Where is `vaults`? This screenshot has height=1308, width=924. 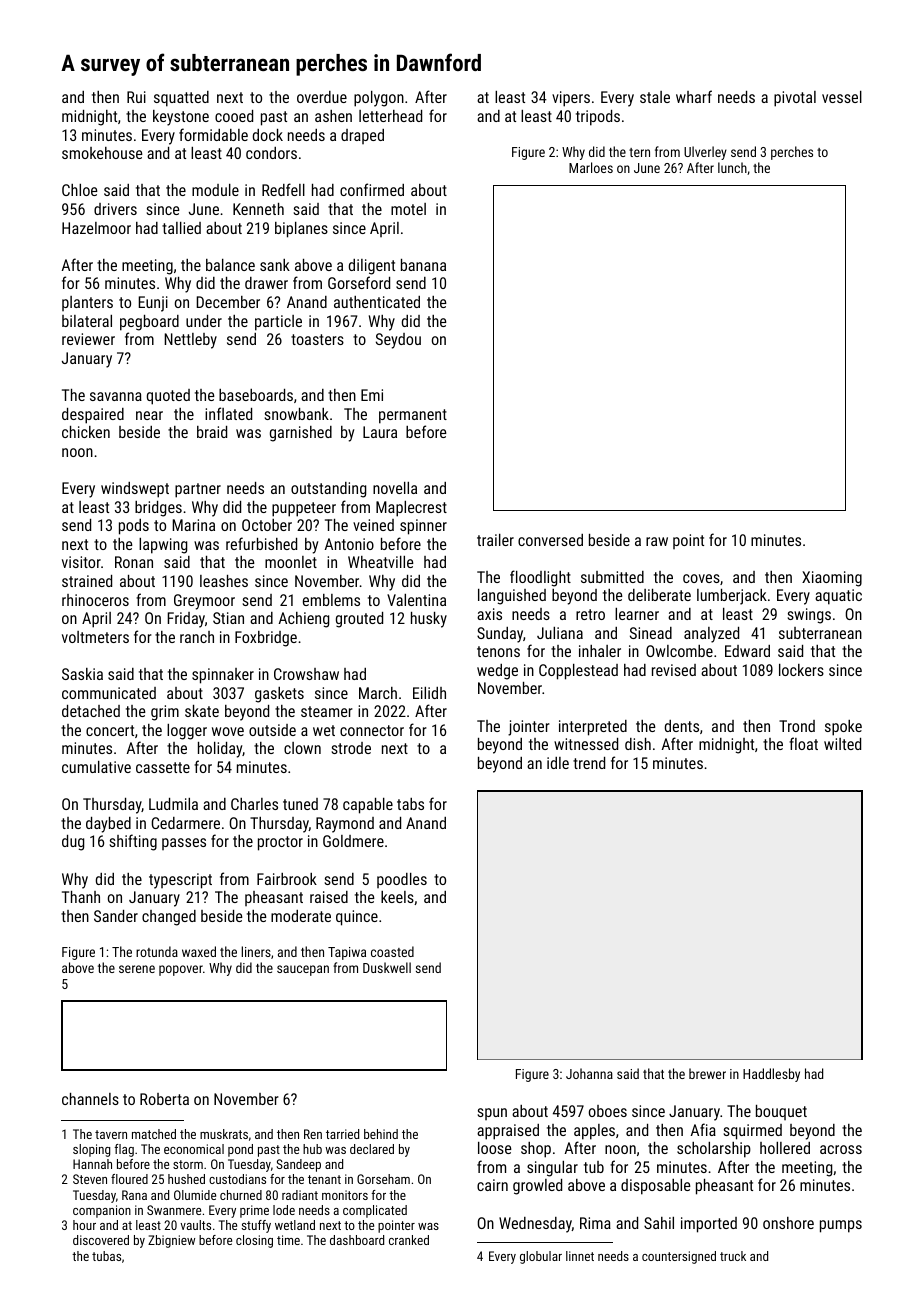 vaults is located at coordinates (195, 1225).
